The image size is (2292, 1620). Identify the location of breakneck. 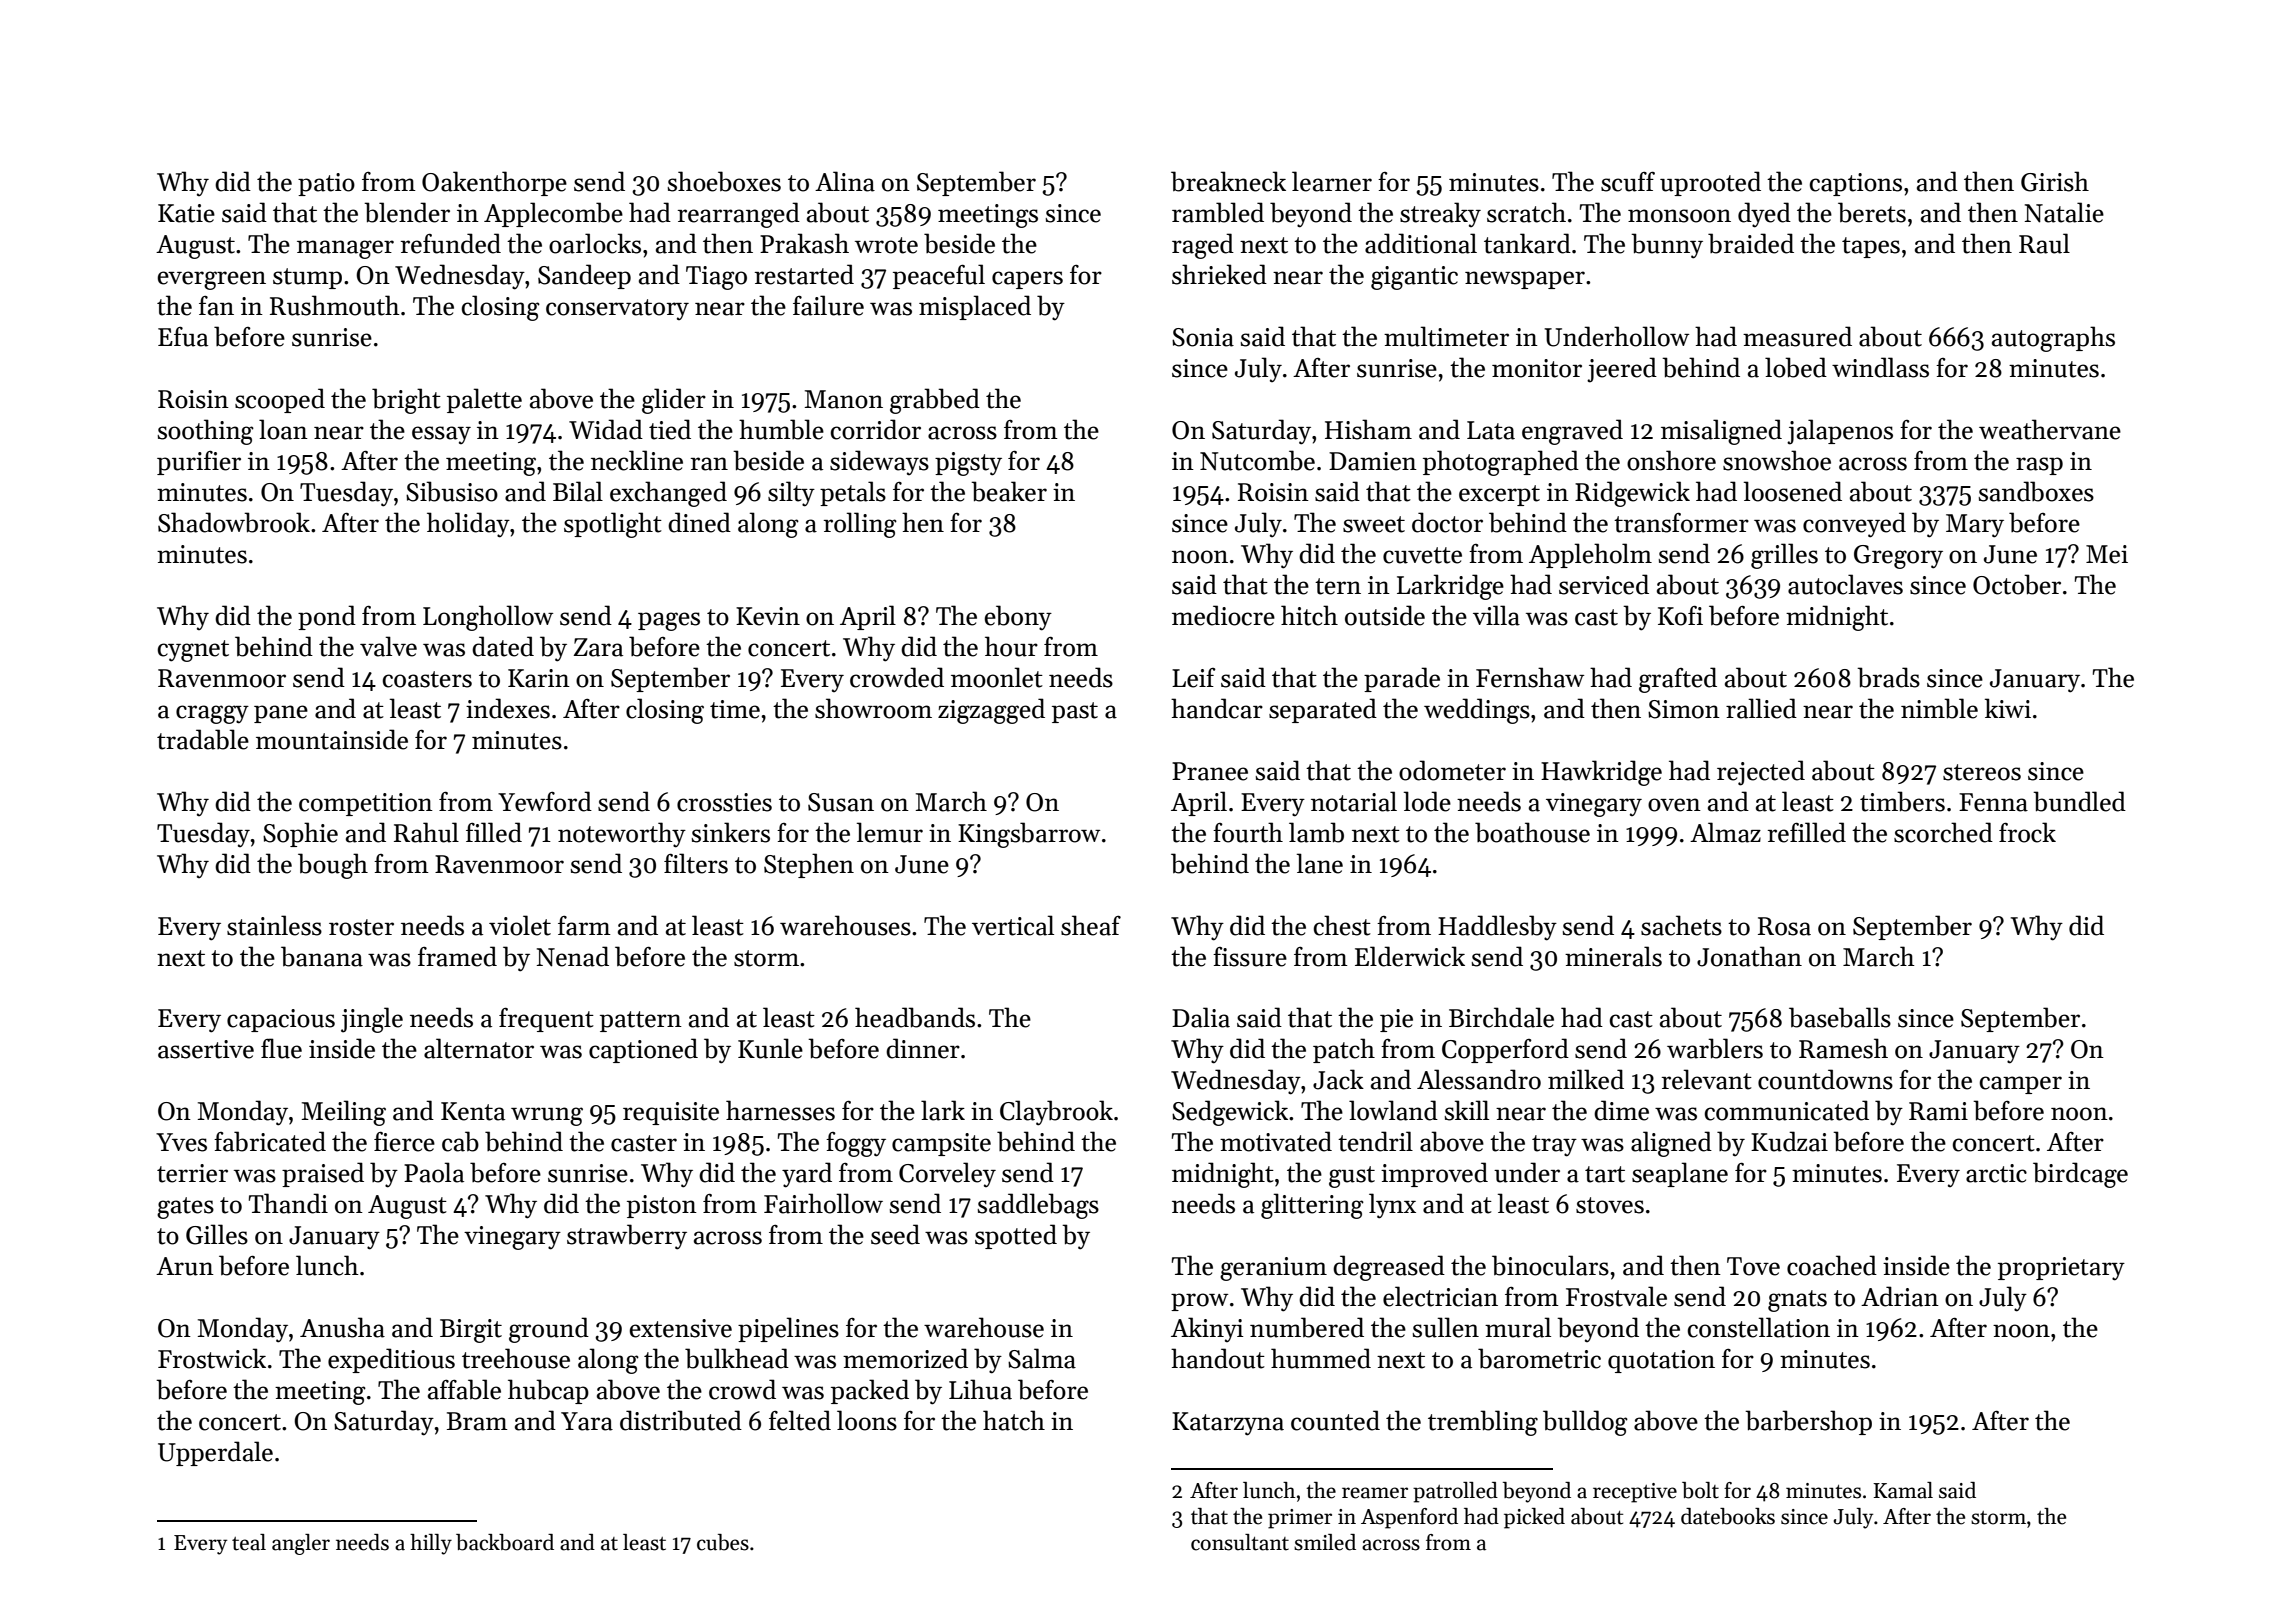
(1228, 181).
